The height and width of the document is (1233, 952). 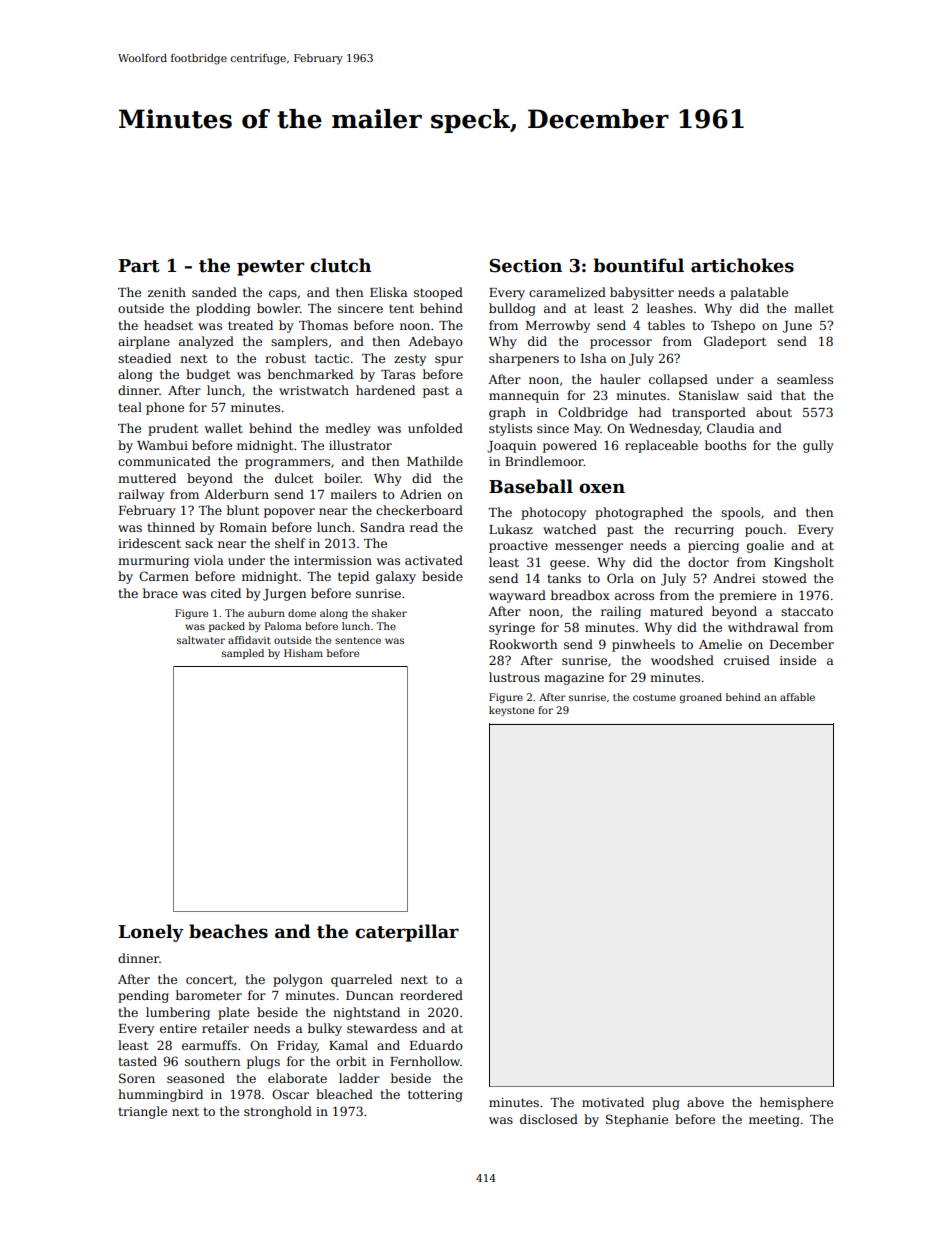 I want to click on artichokes, so click(x=742, y=265).
